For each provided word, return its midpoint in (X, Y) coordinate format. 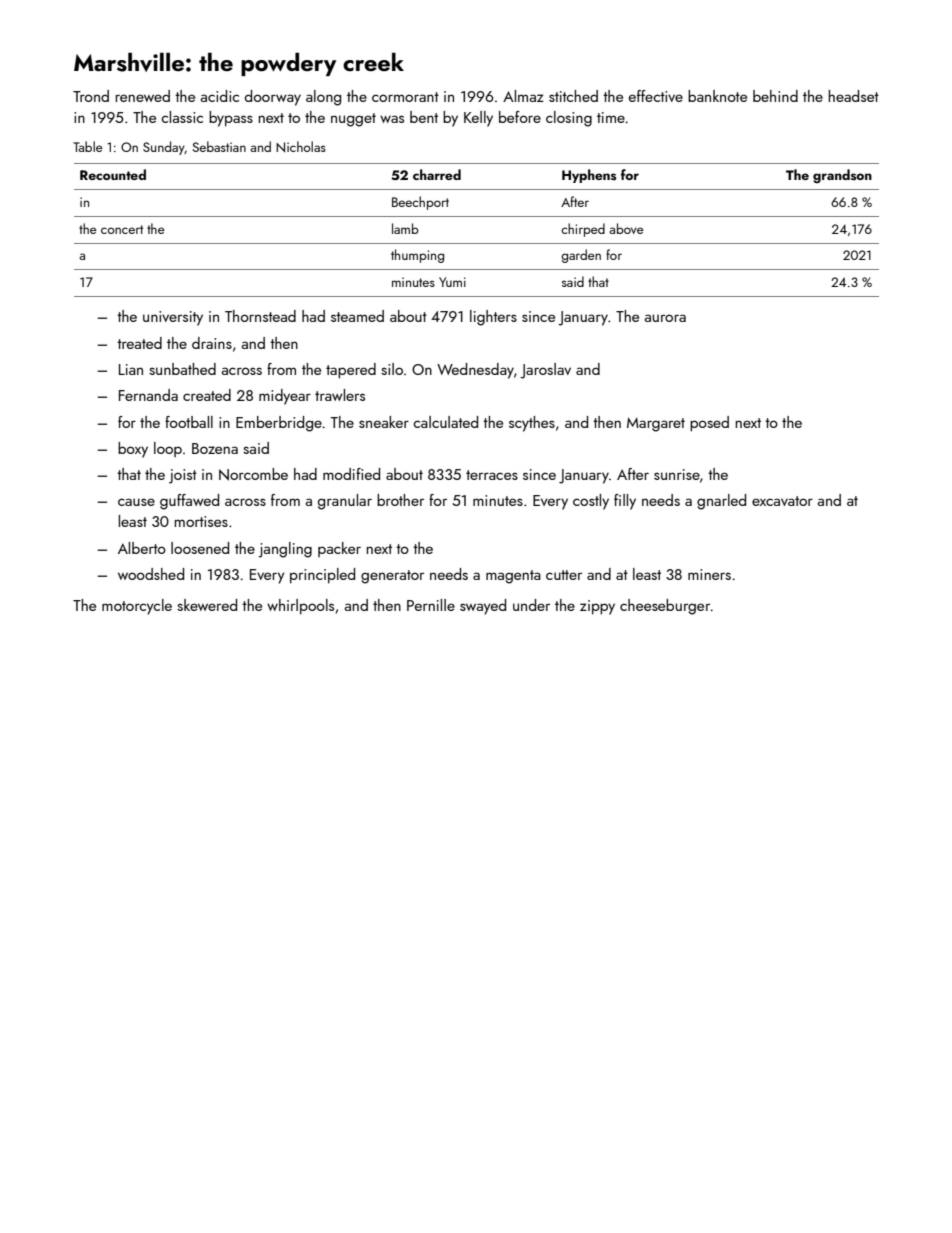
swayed (483, 607)
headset (853, 96)
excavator (782, 501)
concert (122, 229)
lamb (405, 228)
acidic (220, 96)
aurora (665, 318)
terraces (492, 475)
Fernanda (148, 395)
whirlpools (300, 606)
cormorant (405, 97)
